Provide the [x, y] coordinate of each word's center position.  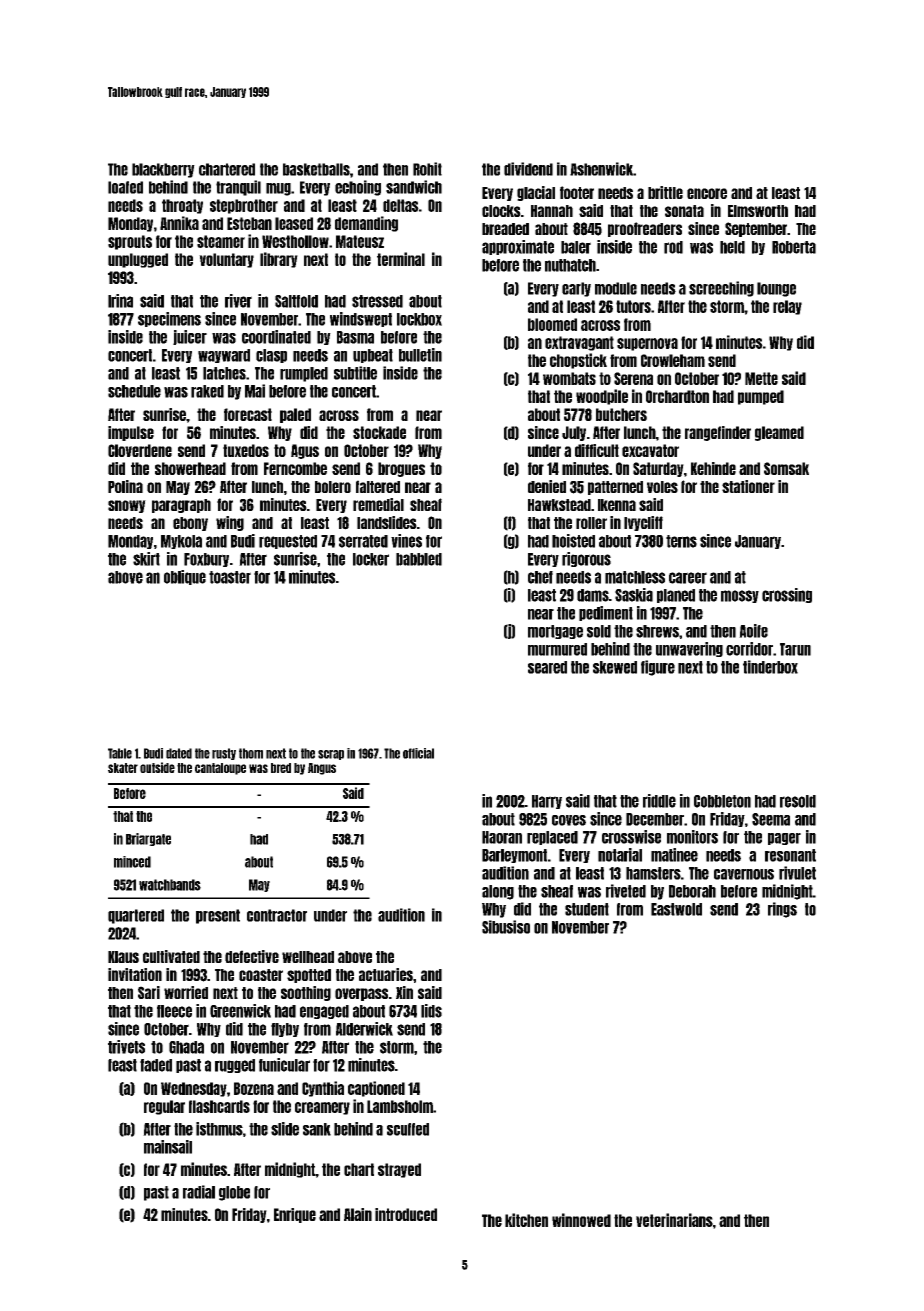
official [418, 753]
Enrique [295, 1215]
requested [288, 542]
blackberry [163, 170]
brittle [665, 192]
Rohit [427, 169]
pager [784, 839]
